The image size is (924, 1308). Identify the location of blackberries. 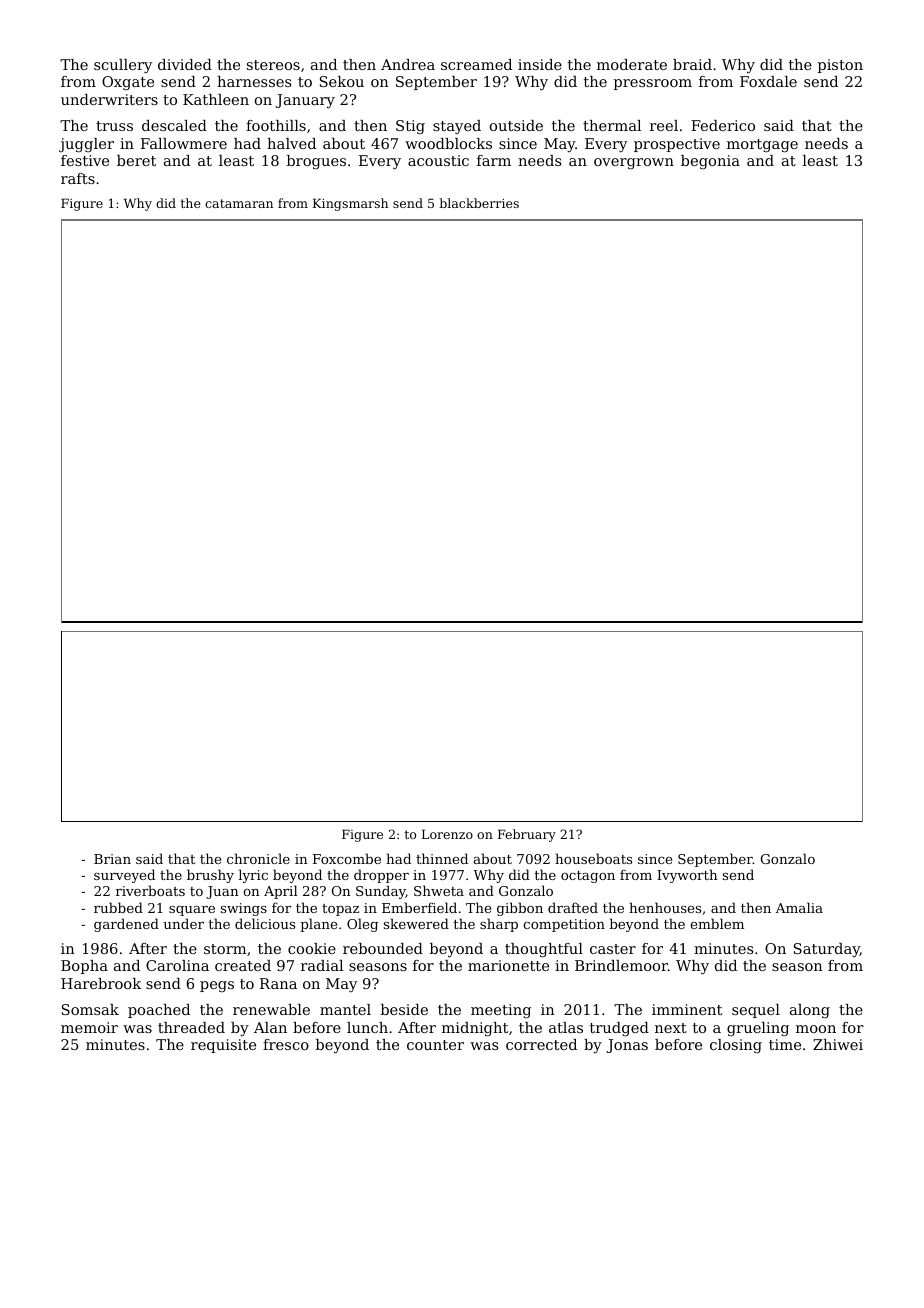
(479, 203).
